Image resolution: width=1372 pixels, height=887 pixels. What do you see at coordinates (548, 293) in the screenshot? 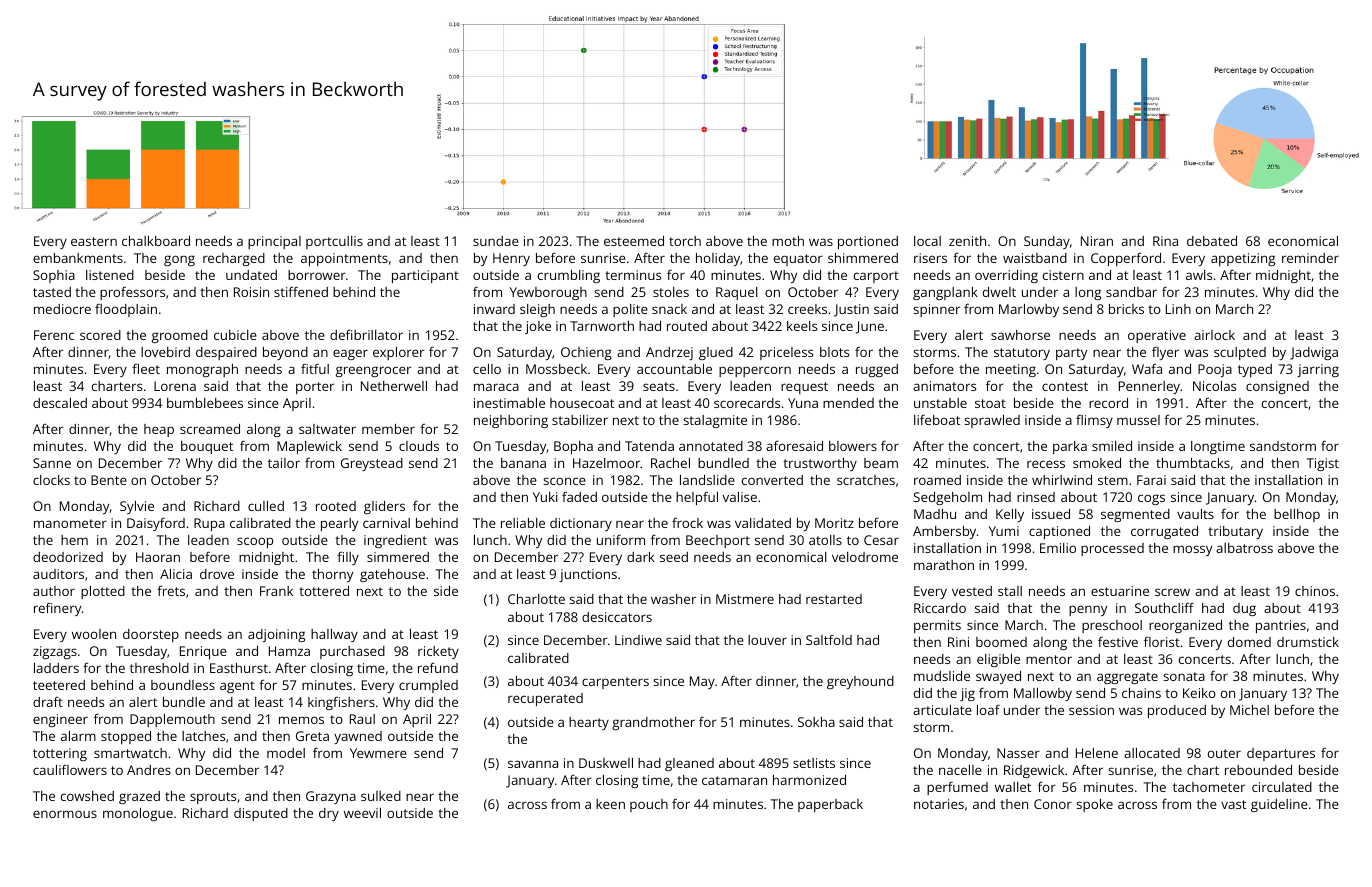
I see `Yewborough` at bounding box center [548, 293].
